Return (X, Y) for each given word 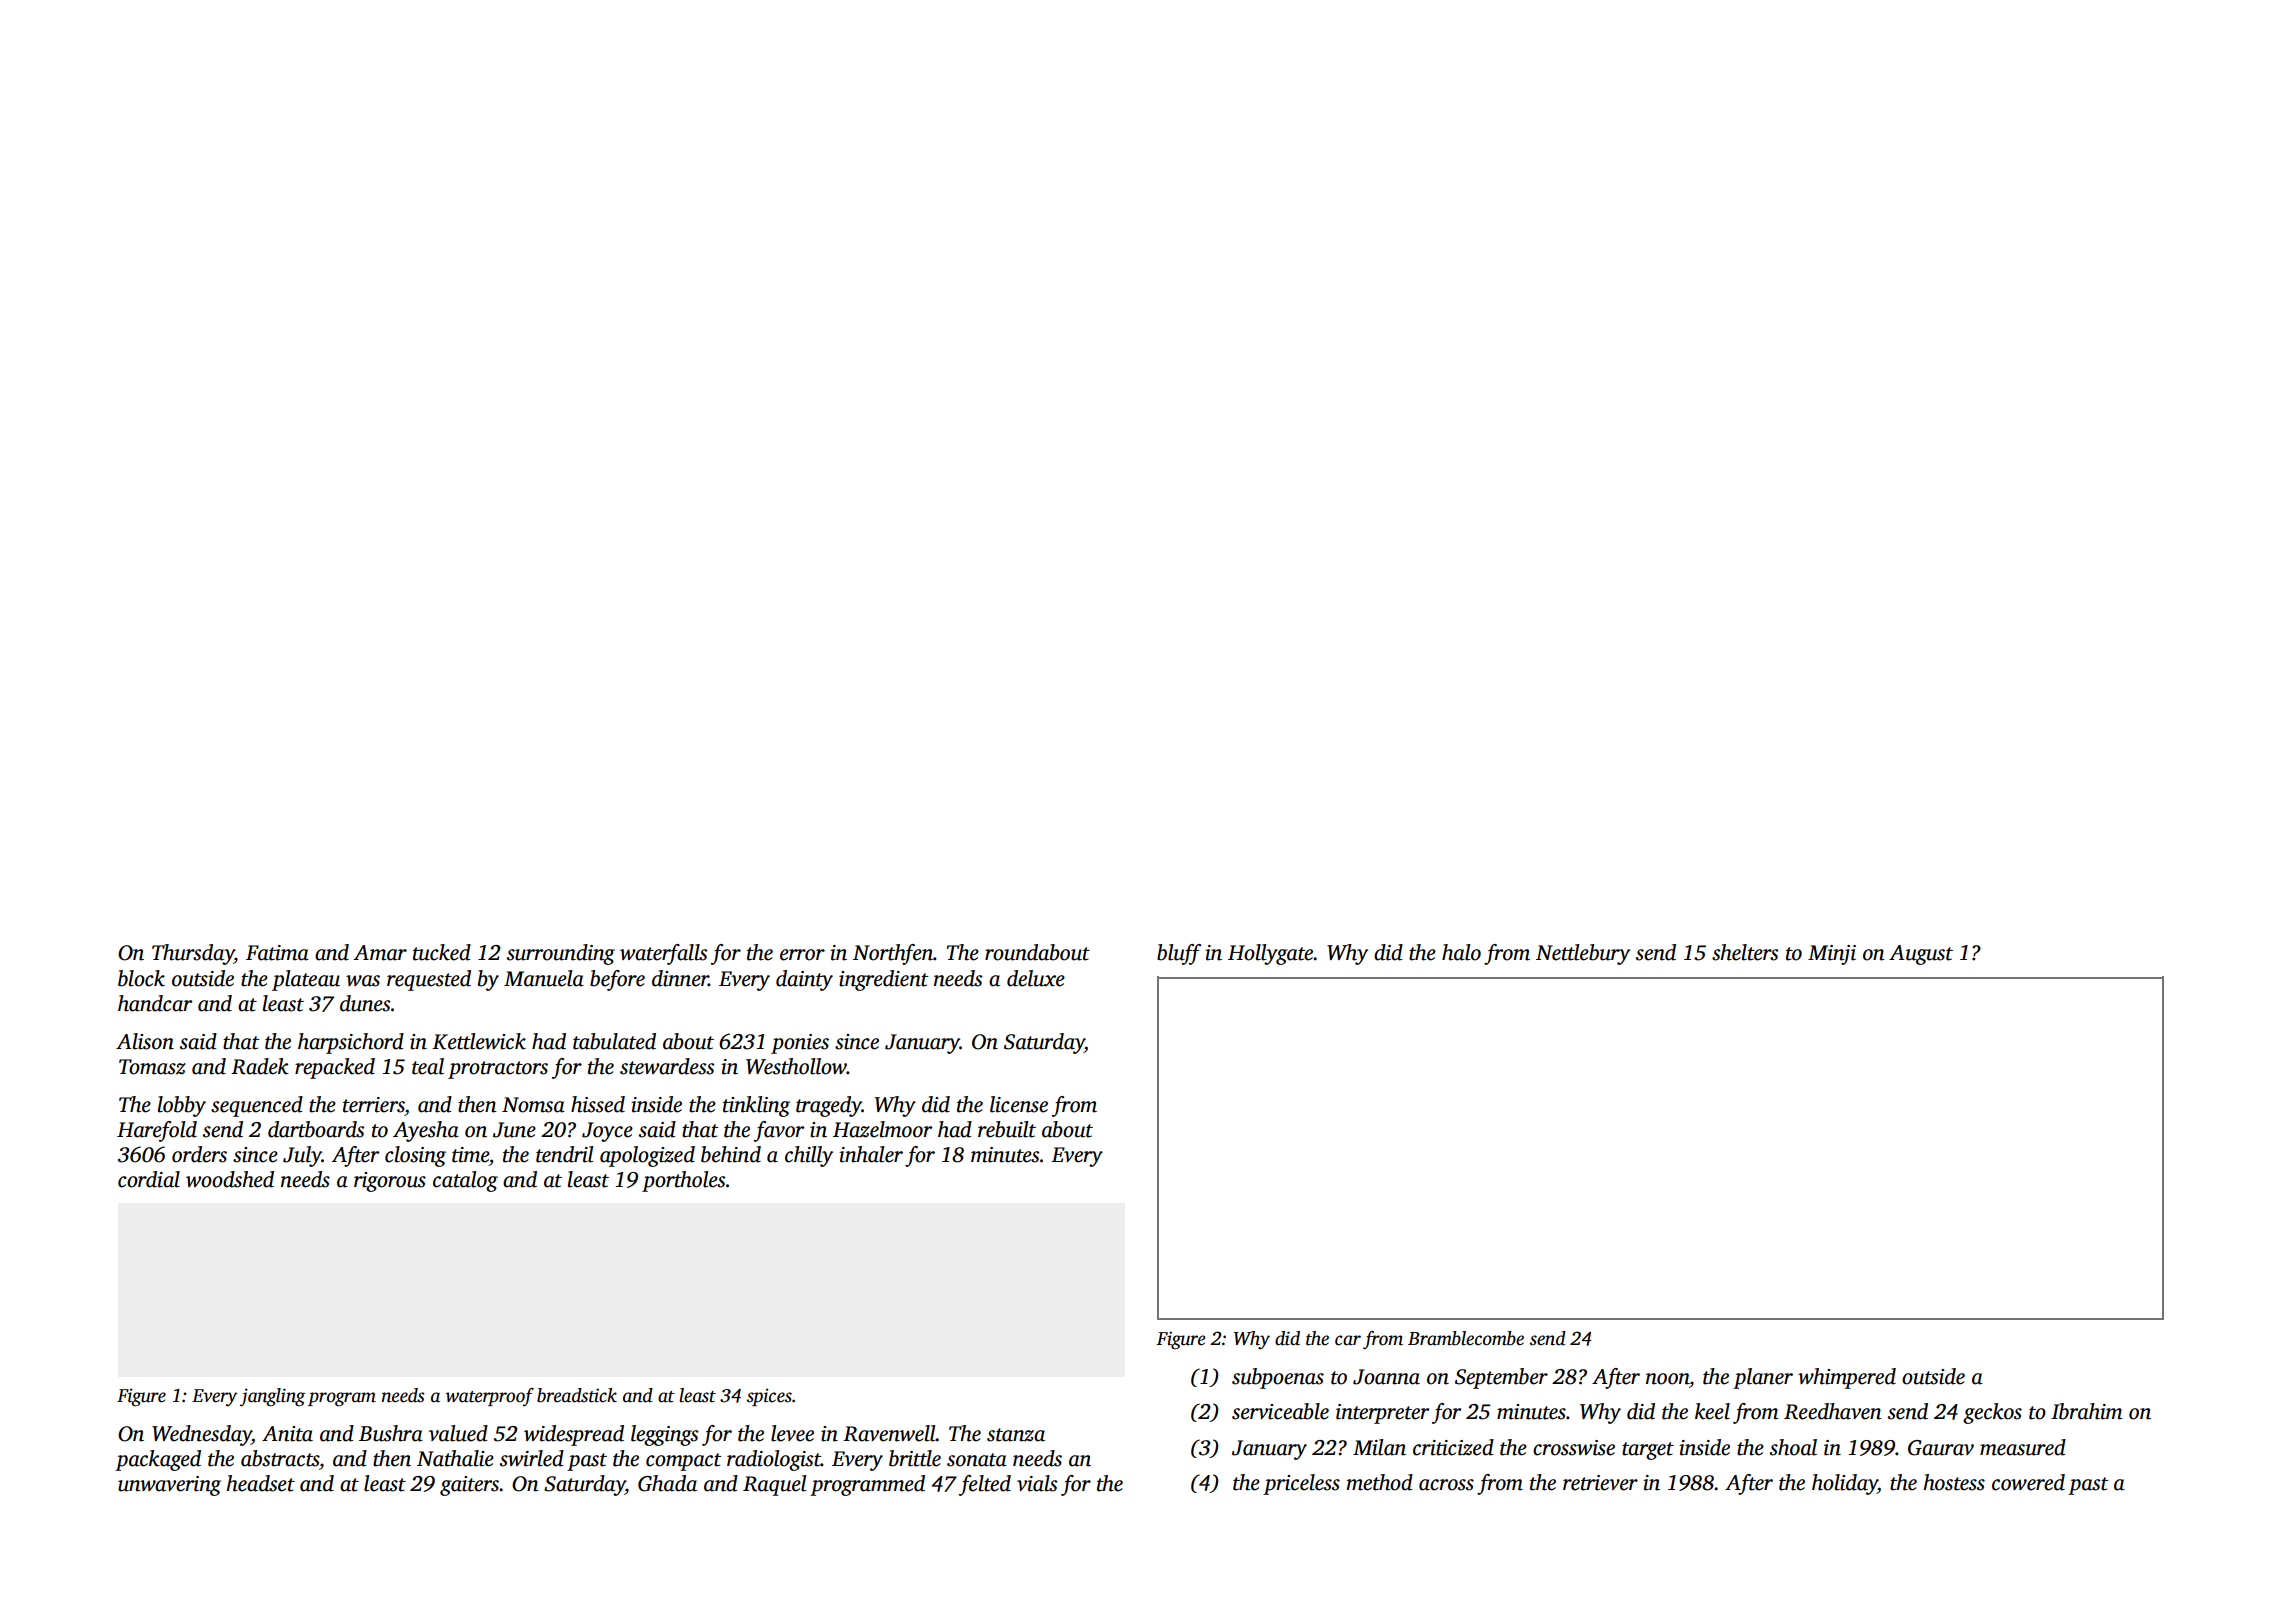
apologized (647, 1156)
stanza (1016, 1435)
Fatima (277, 953)
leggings (664, 1435)
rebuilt (1007, 1129)
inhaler (871, 1154)
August (1921, 955)
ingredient (884, 980)
